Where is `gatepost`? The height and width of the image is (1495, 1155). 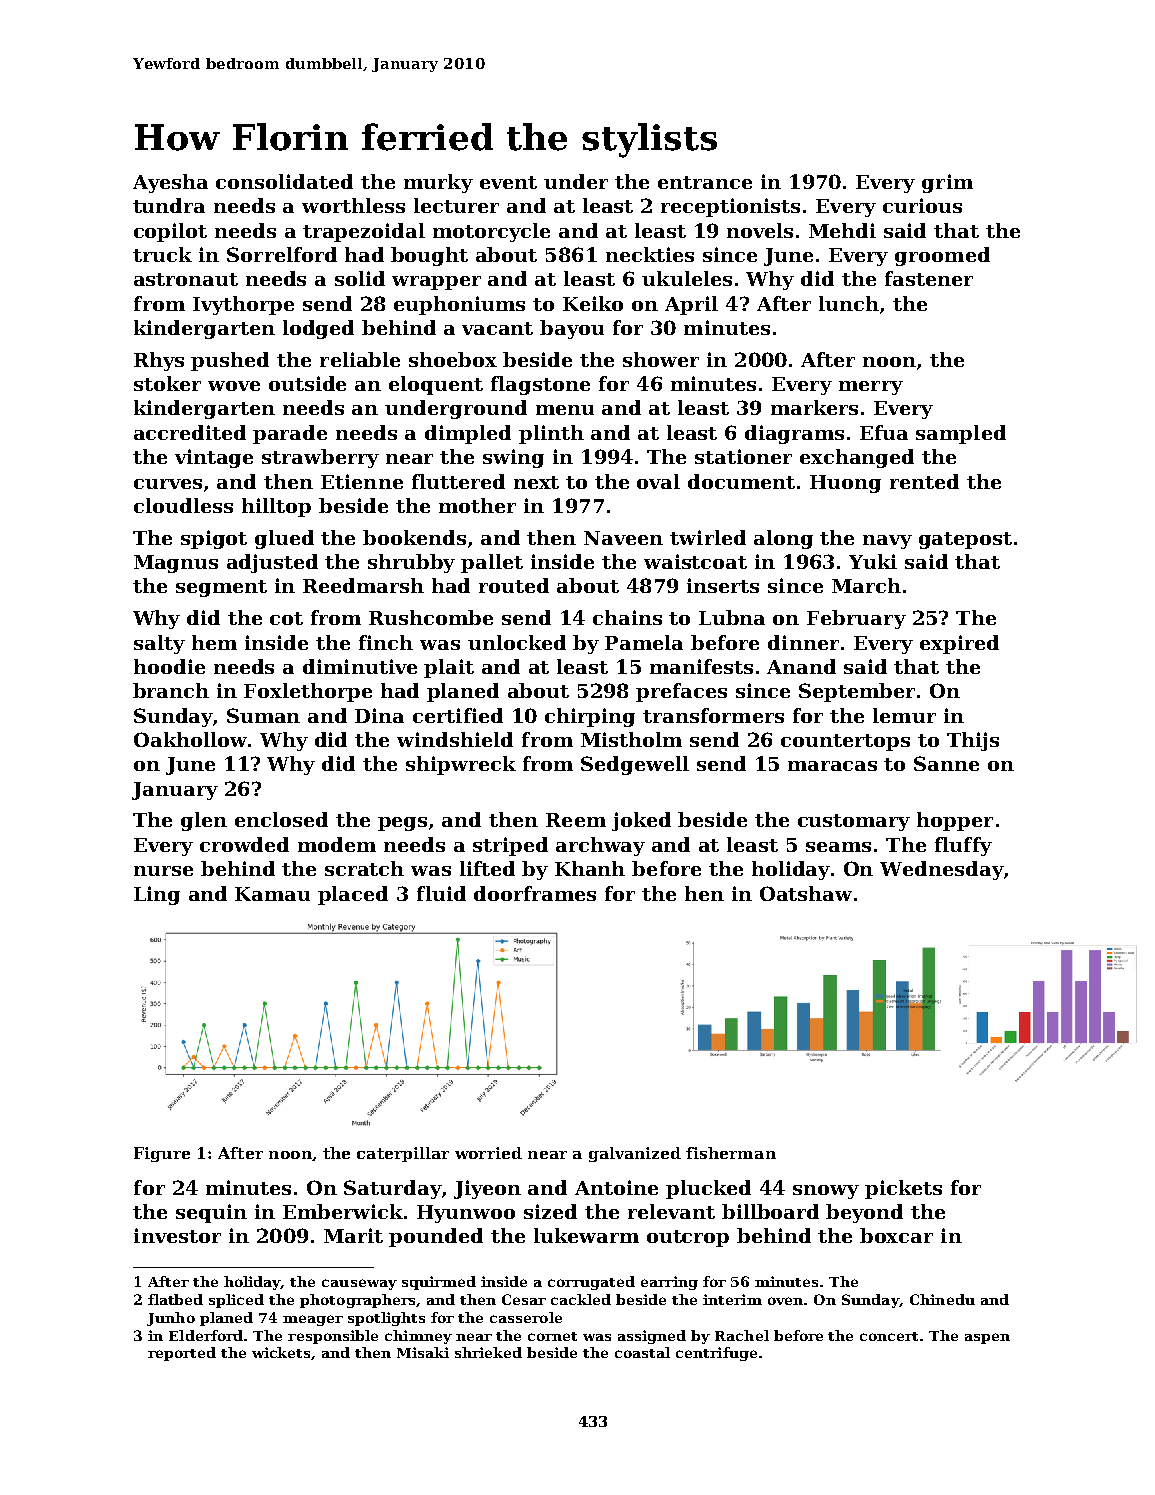 gatepost is located at coordinates (965, 540).
